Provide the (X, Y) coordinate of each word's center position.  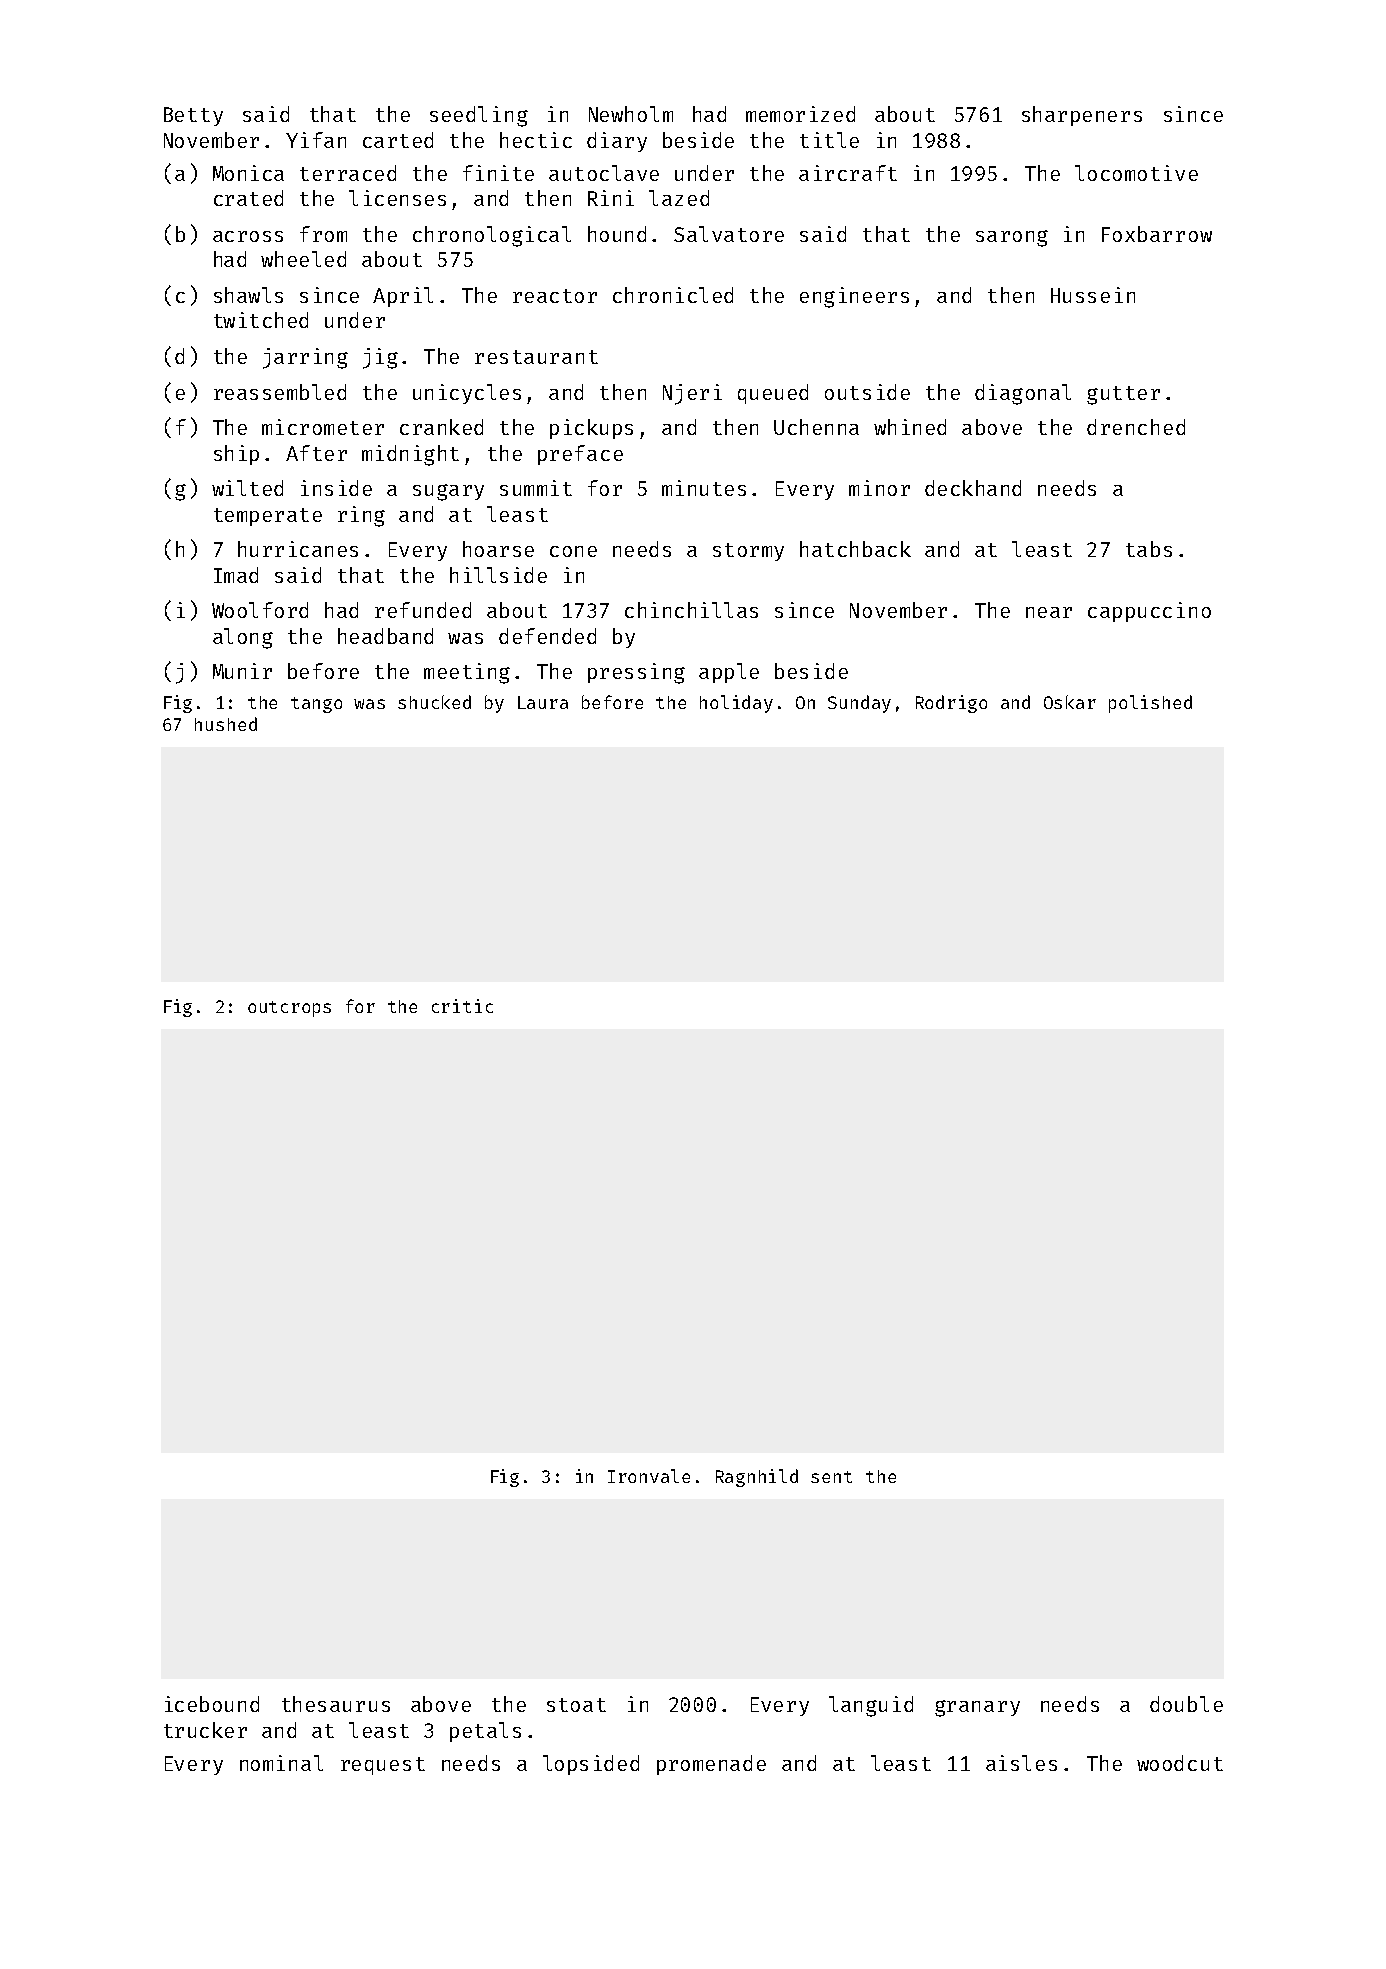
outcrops (289, 1009)
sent (831, 1477)
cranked (441, 427)
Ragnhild (757, 1478)
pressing (636, 673)
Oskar (1070, 702)
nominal (281, 1763)
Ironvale (649, 1476)
